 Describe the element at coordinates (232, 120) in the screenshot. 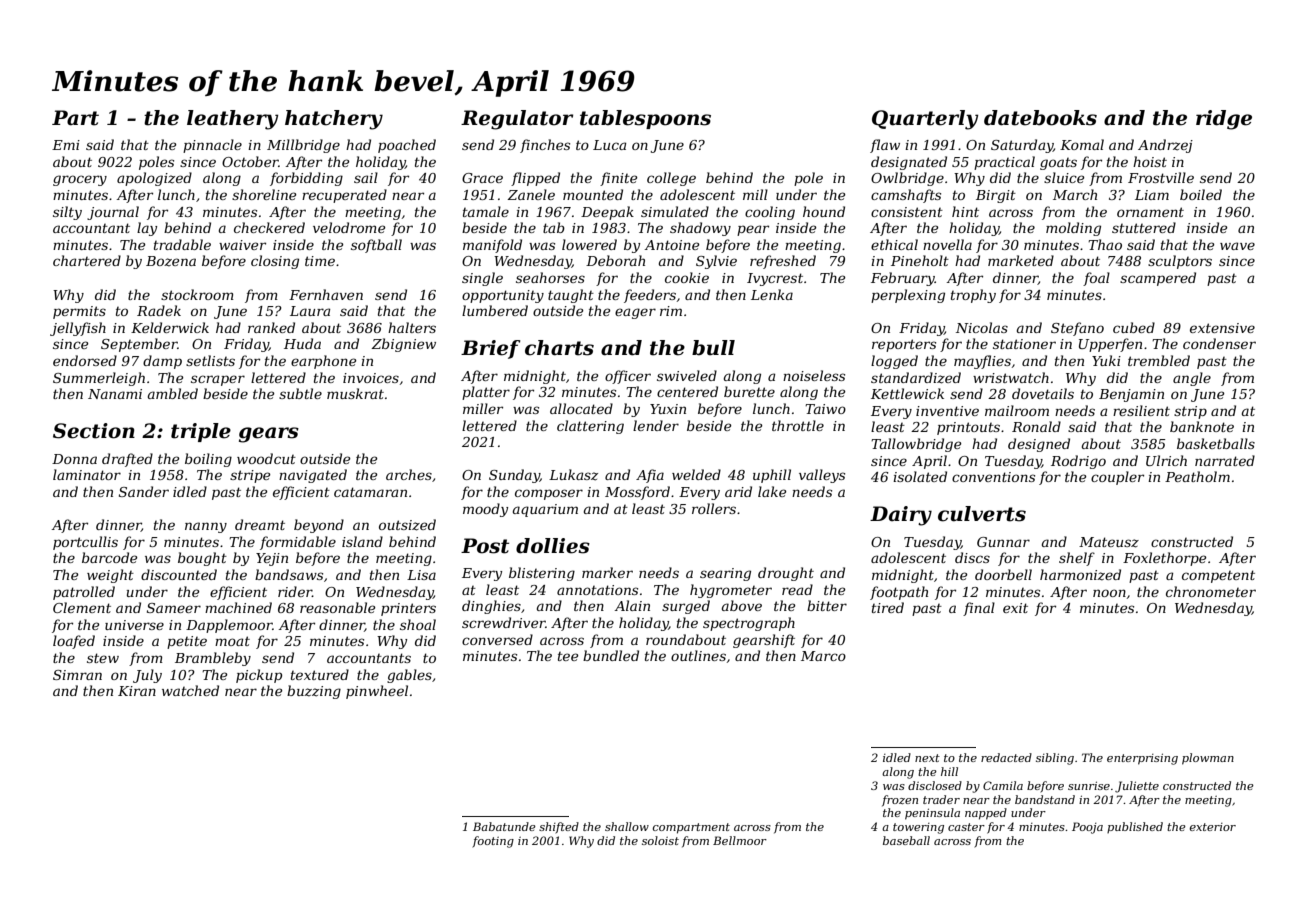

I see `leathery` at that location.
